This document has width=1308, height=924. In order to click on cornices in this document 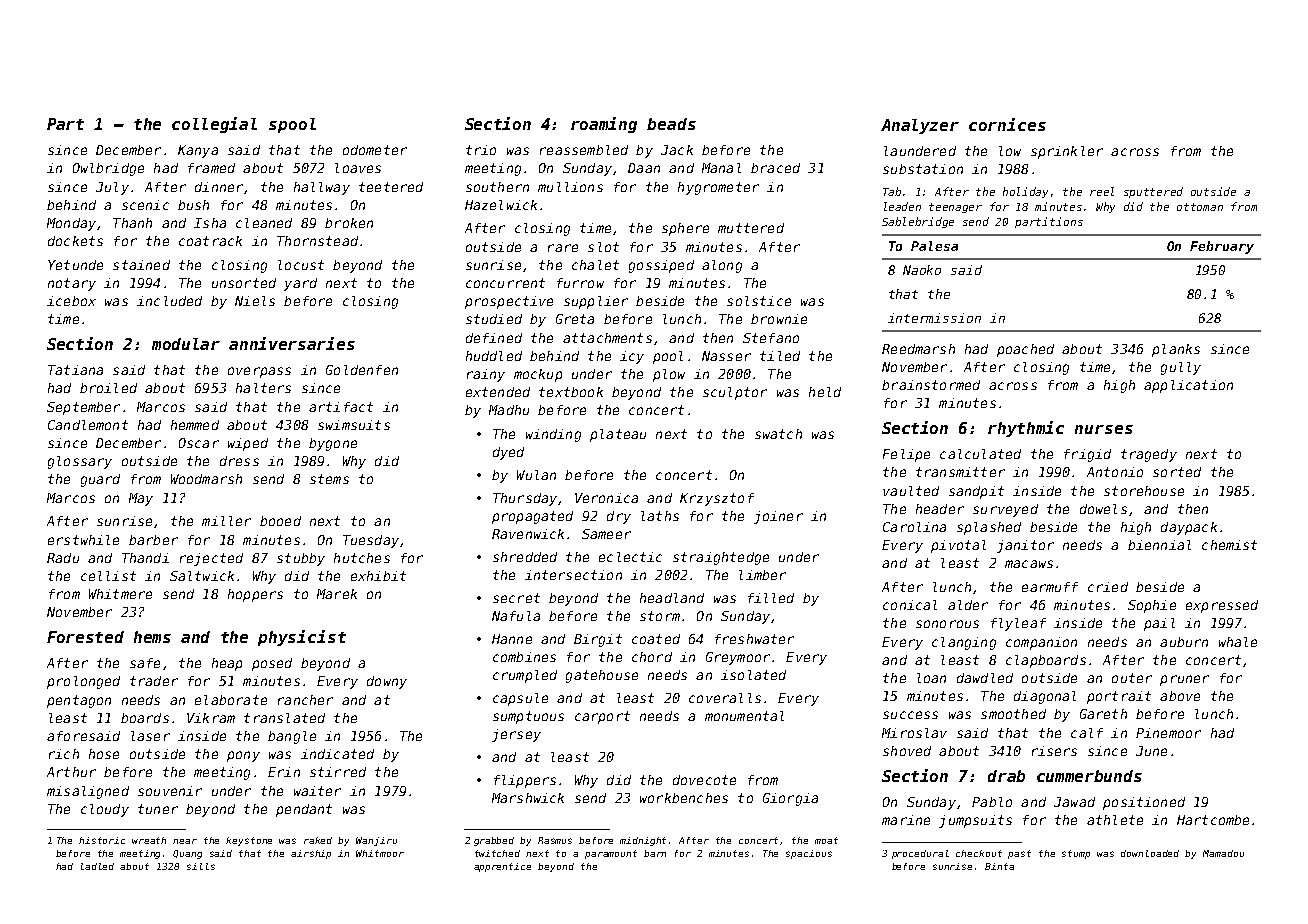, I will do `click(1007, 124)`.
